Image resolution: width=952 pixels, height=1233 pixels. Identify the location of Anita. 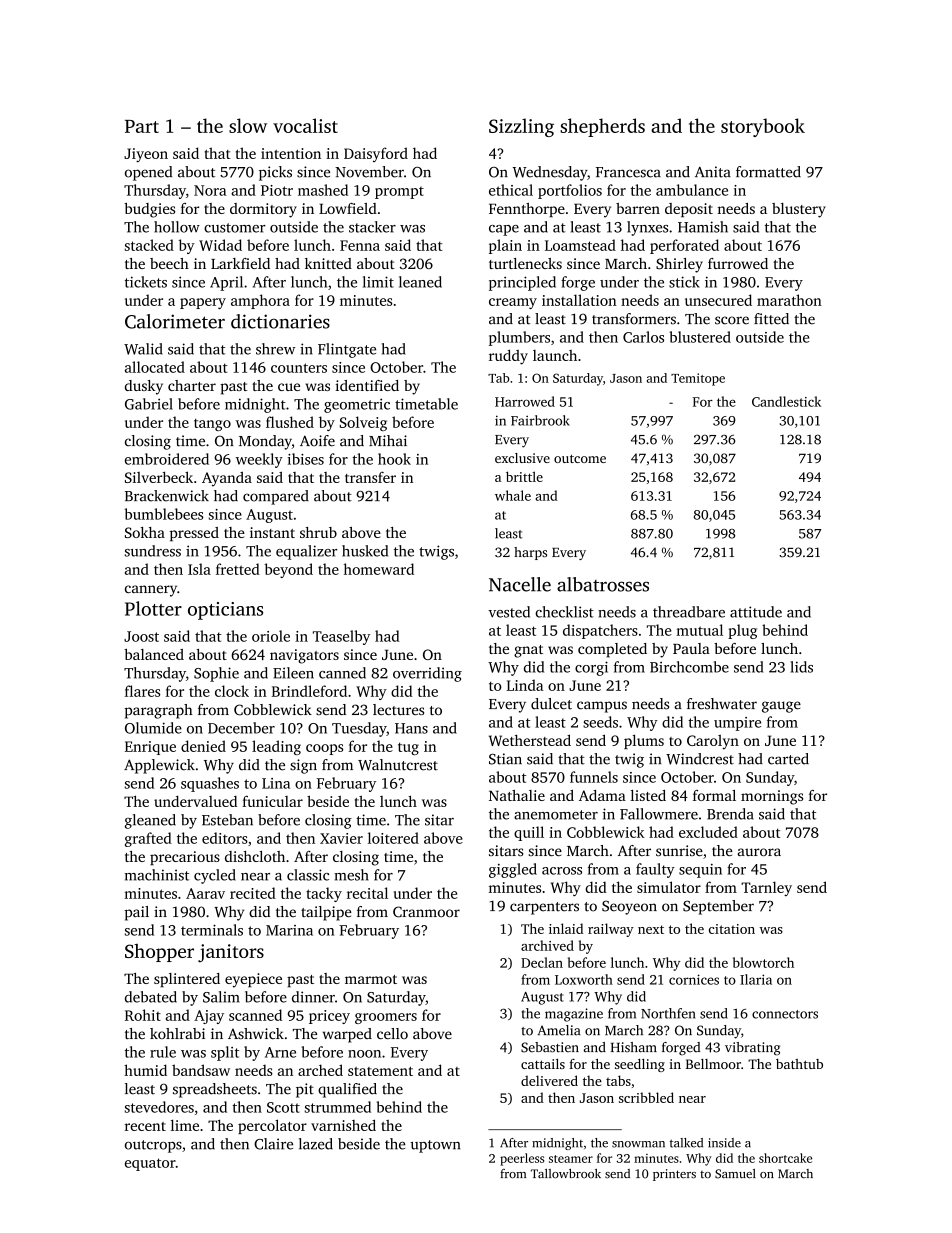
(713, 172).
